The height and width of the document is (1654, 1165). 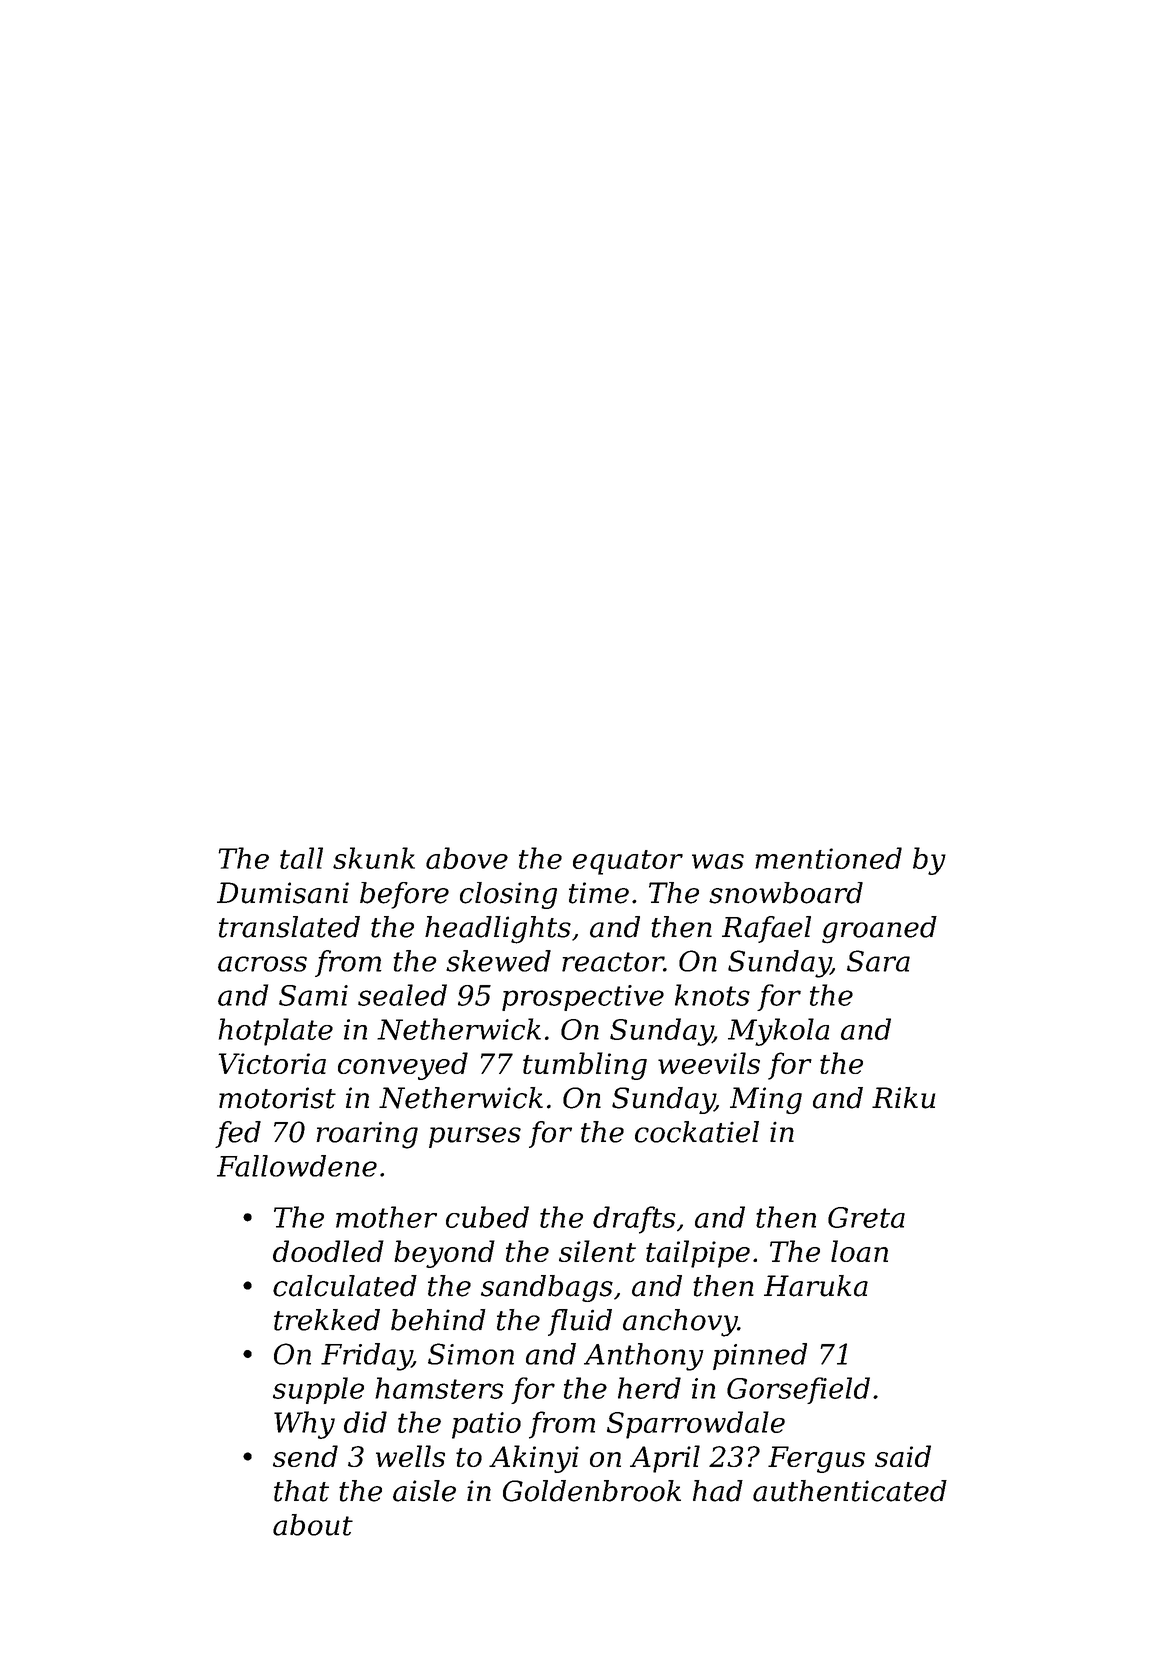 I want to click on loan, so click(x=859, y=1251).
